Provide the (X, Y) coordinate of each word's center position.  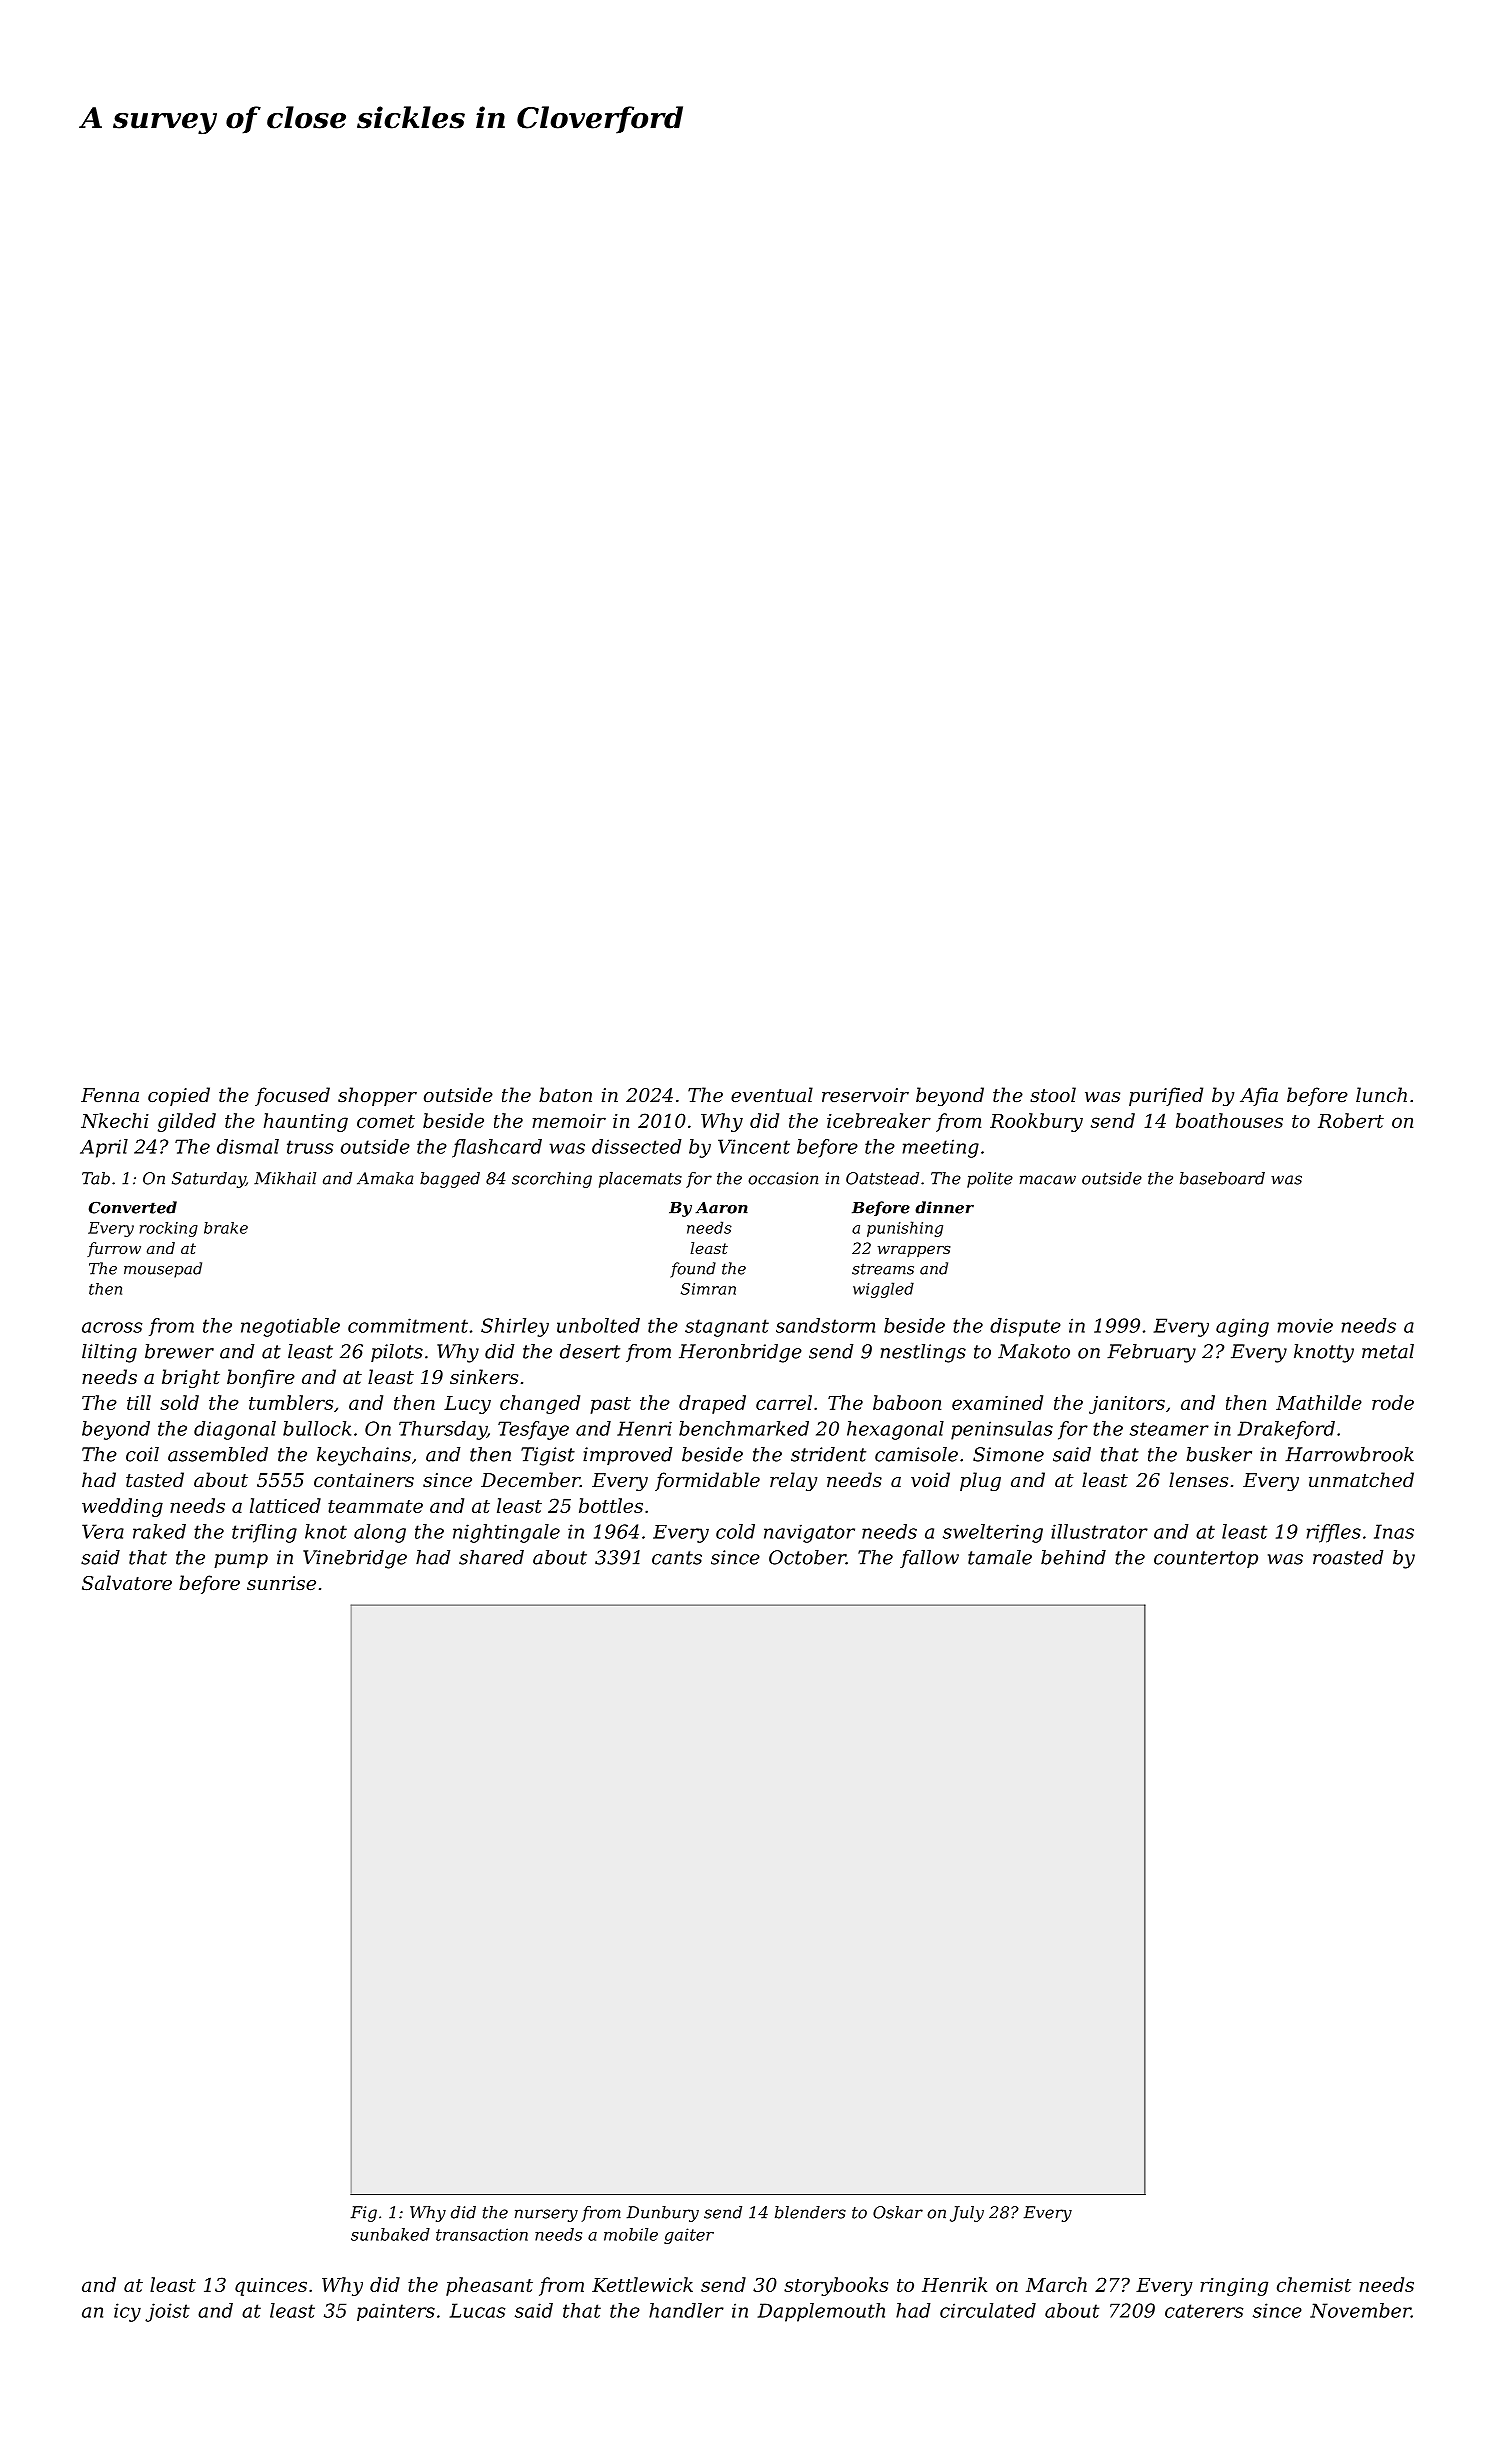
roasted (1348, 1557)
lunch (1381, 1094)
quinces (271, 2287)
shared (491, 1557)
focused (292, 1096)
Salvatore (127, 1583)
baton (565, 1094)
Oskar (898, 2212)
